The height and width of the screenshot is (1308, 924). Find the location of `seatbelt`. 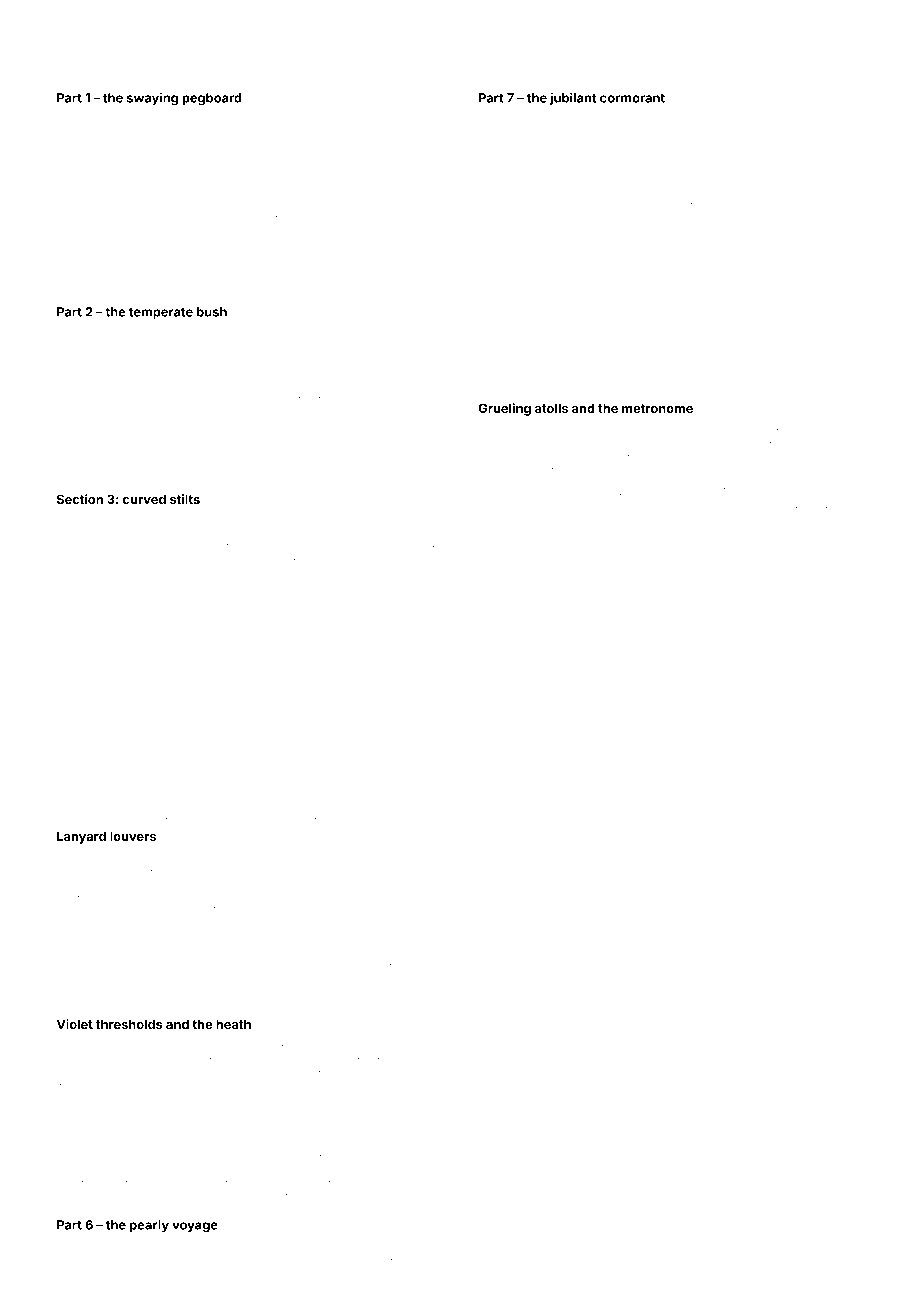

seatbelt is located at coordinates (75, 466).
